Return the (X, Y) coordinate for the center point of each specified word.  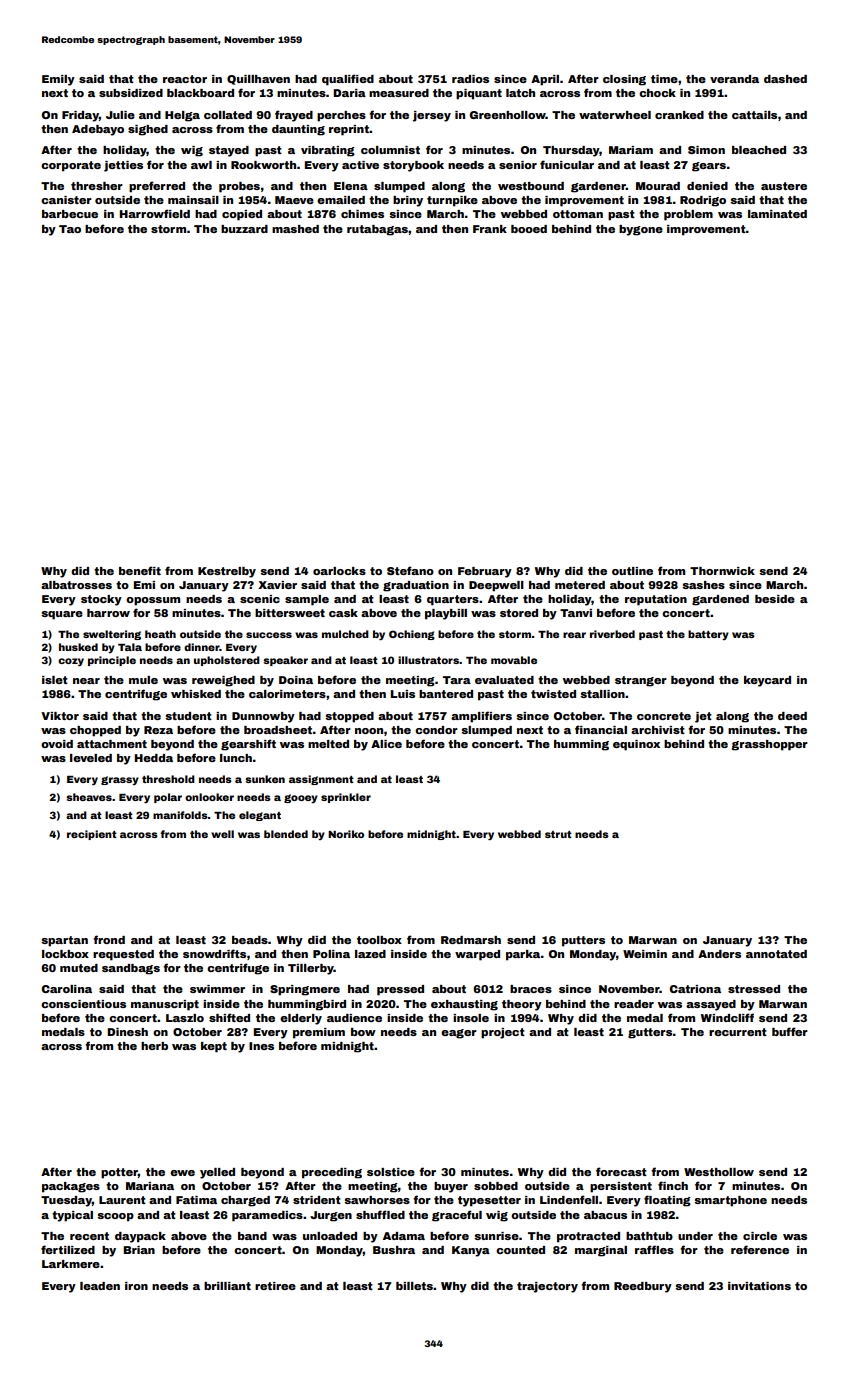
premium (319, 1033)
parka (523, 955)
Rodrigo (703, 201)
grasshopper (769, 745)
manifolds (180, 815)
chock (657, 93)
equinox (636, 745)
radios (470, 79)
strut (558, 834)
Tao (70, 229)
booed (529, 229)
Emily (58, 80)
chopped (95, 731)
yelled (217, 1173)
